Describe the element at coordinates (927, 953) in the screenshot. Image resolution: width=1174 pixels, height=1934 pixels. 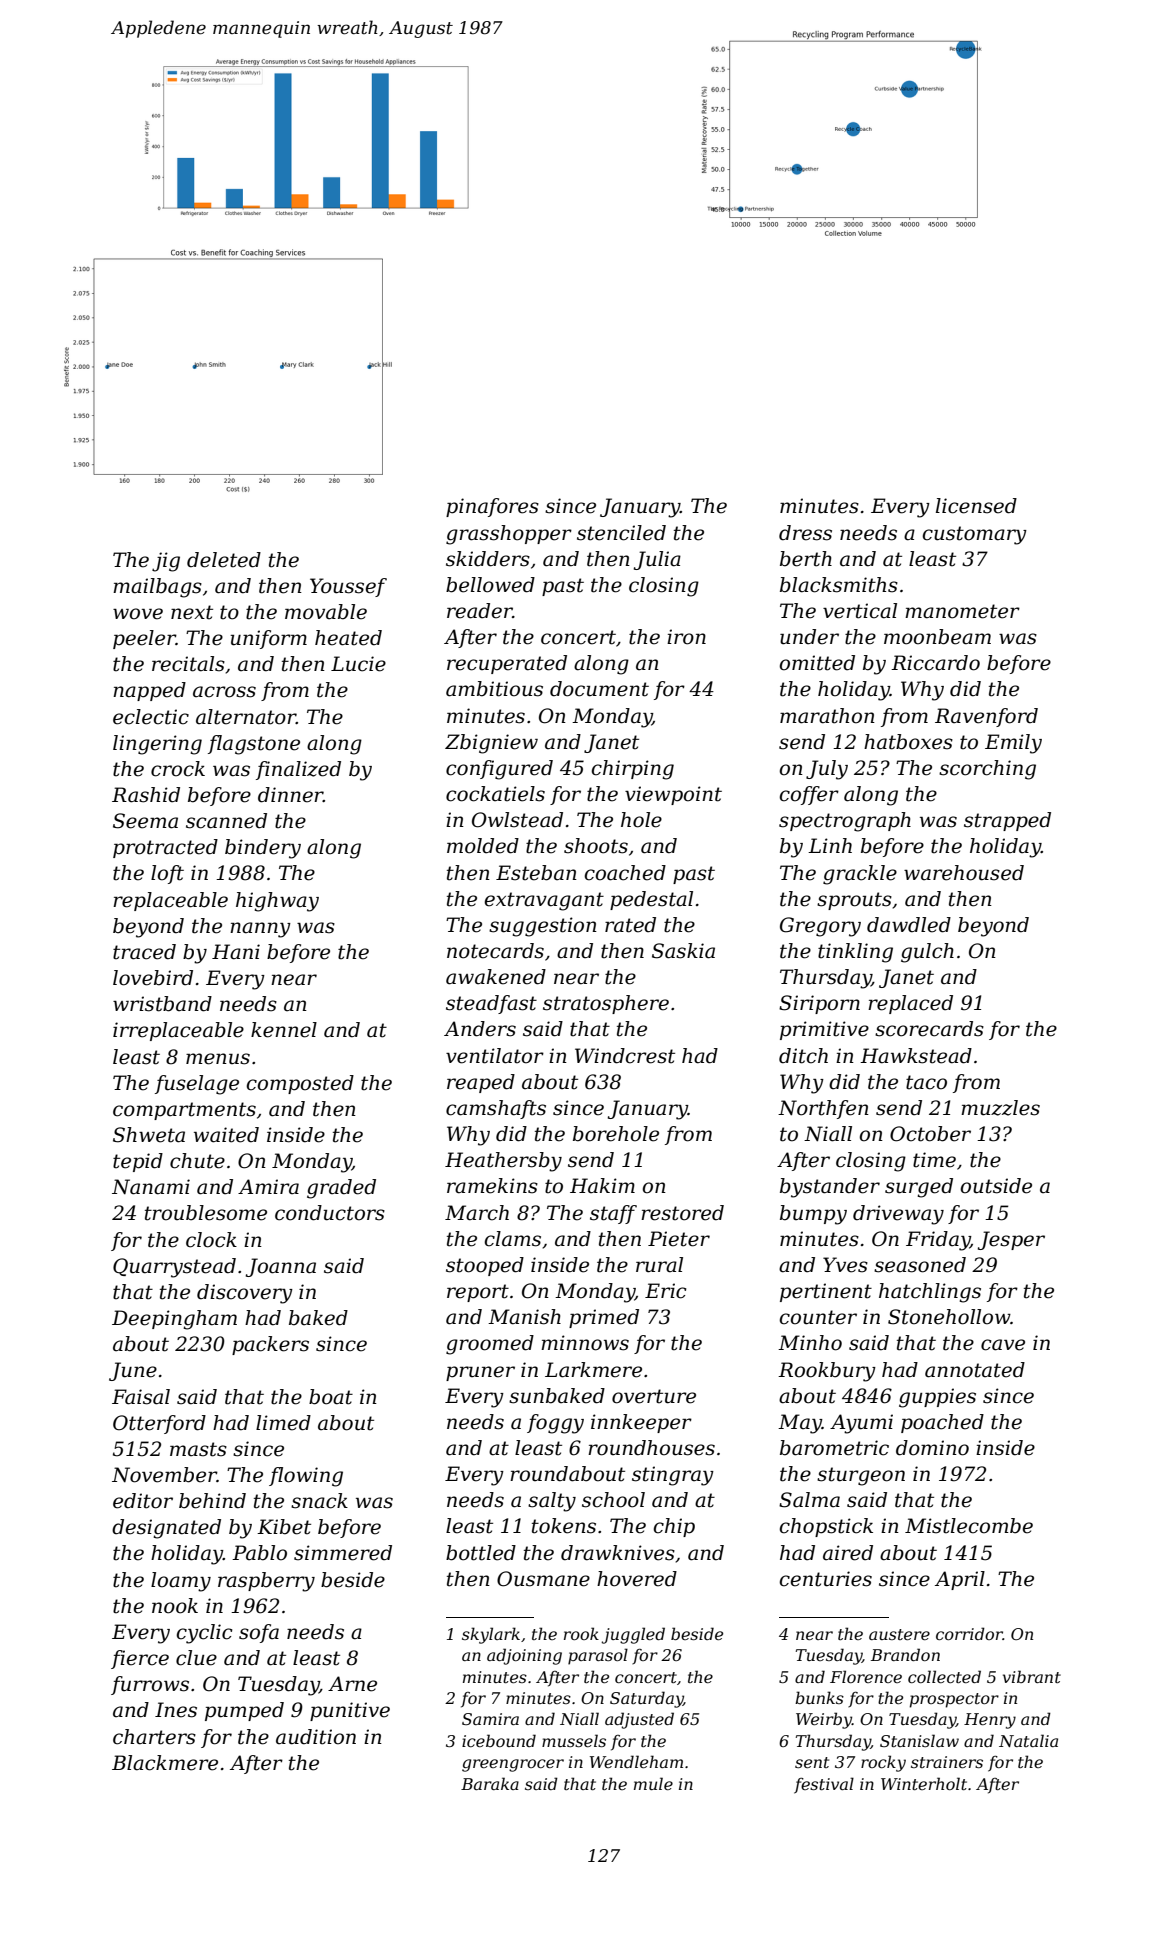
I see `gulch` at that location.
